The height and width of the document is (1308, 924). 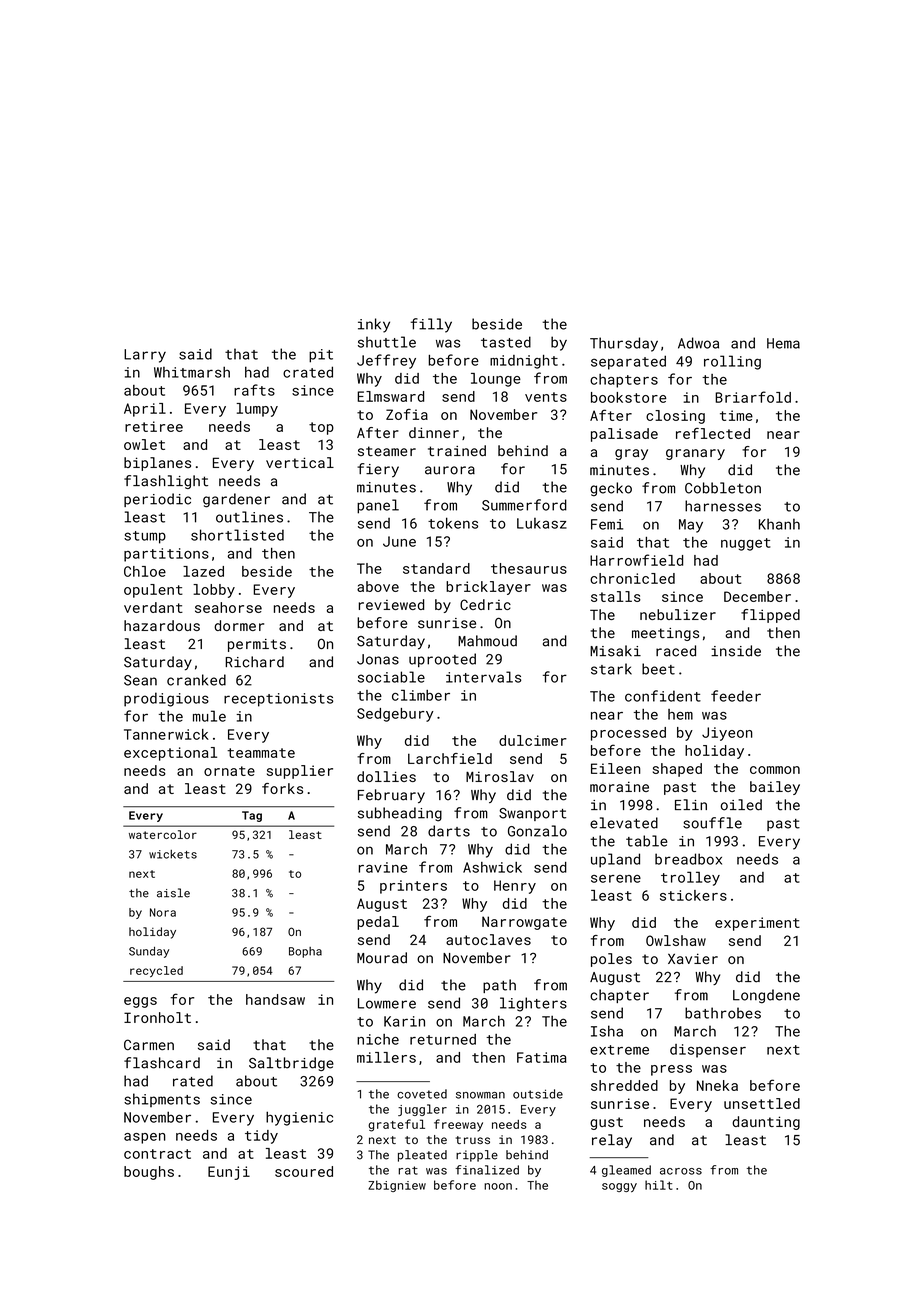 I want to click on boughs, so click(x=149, y=1173).
